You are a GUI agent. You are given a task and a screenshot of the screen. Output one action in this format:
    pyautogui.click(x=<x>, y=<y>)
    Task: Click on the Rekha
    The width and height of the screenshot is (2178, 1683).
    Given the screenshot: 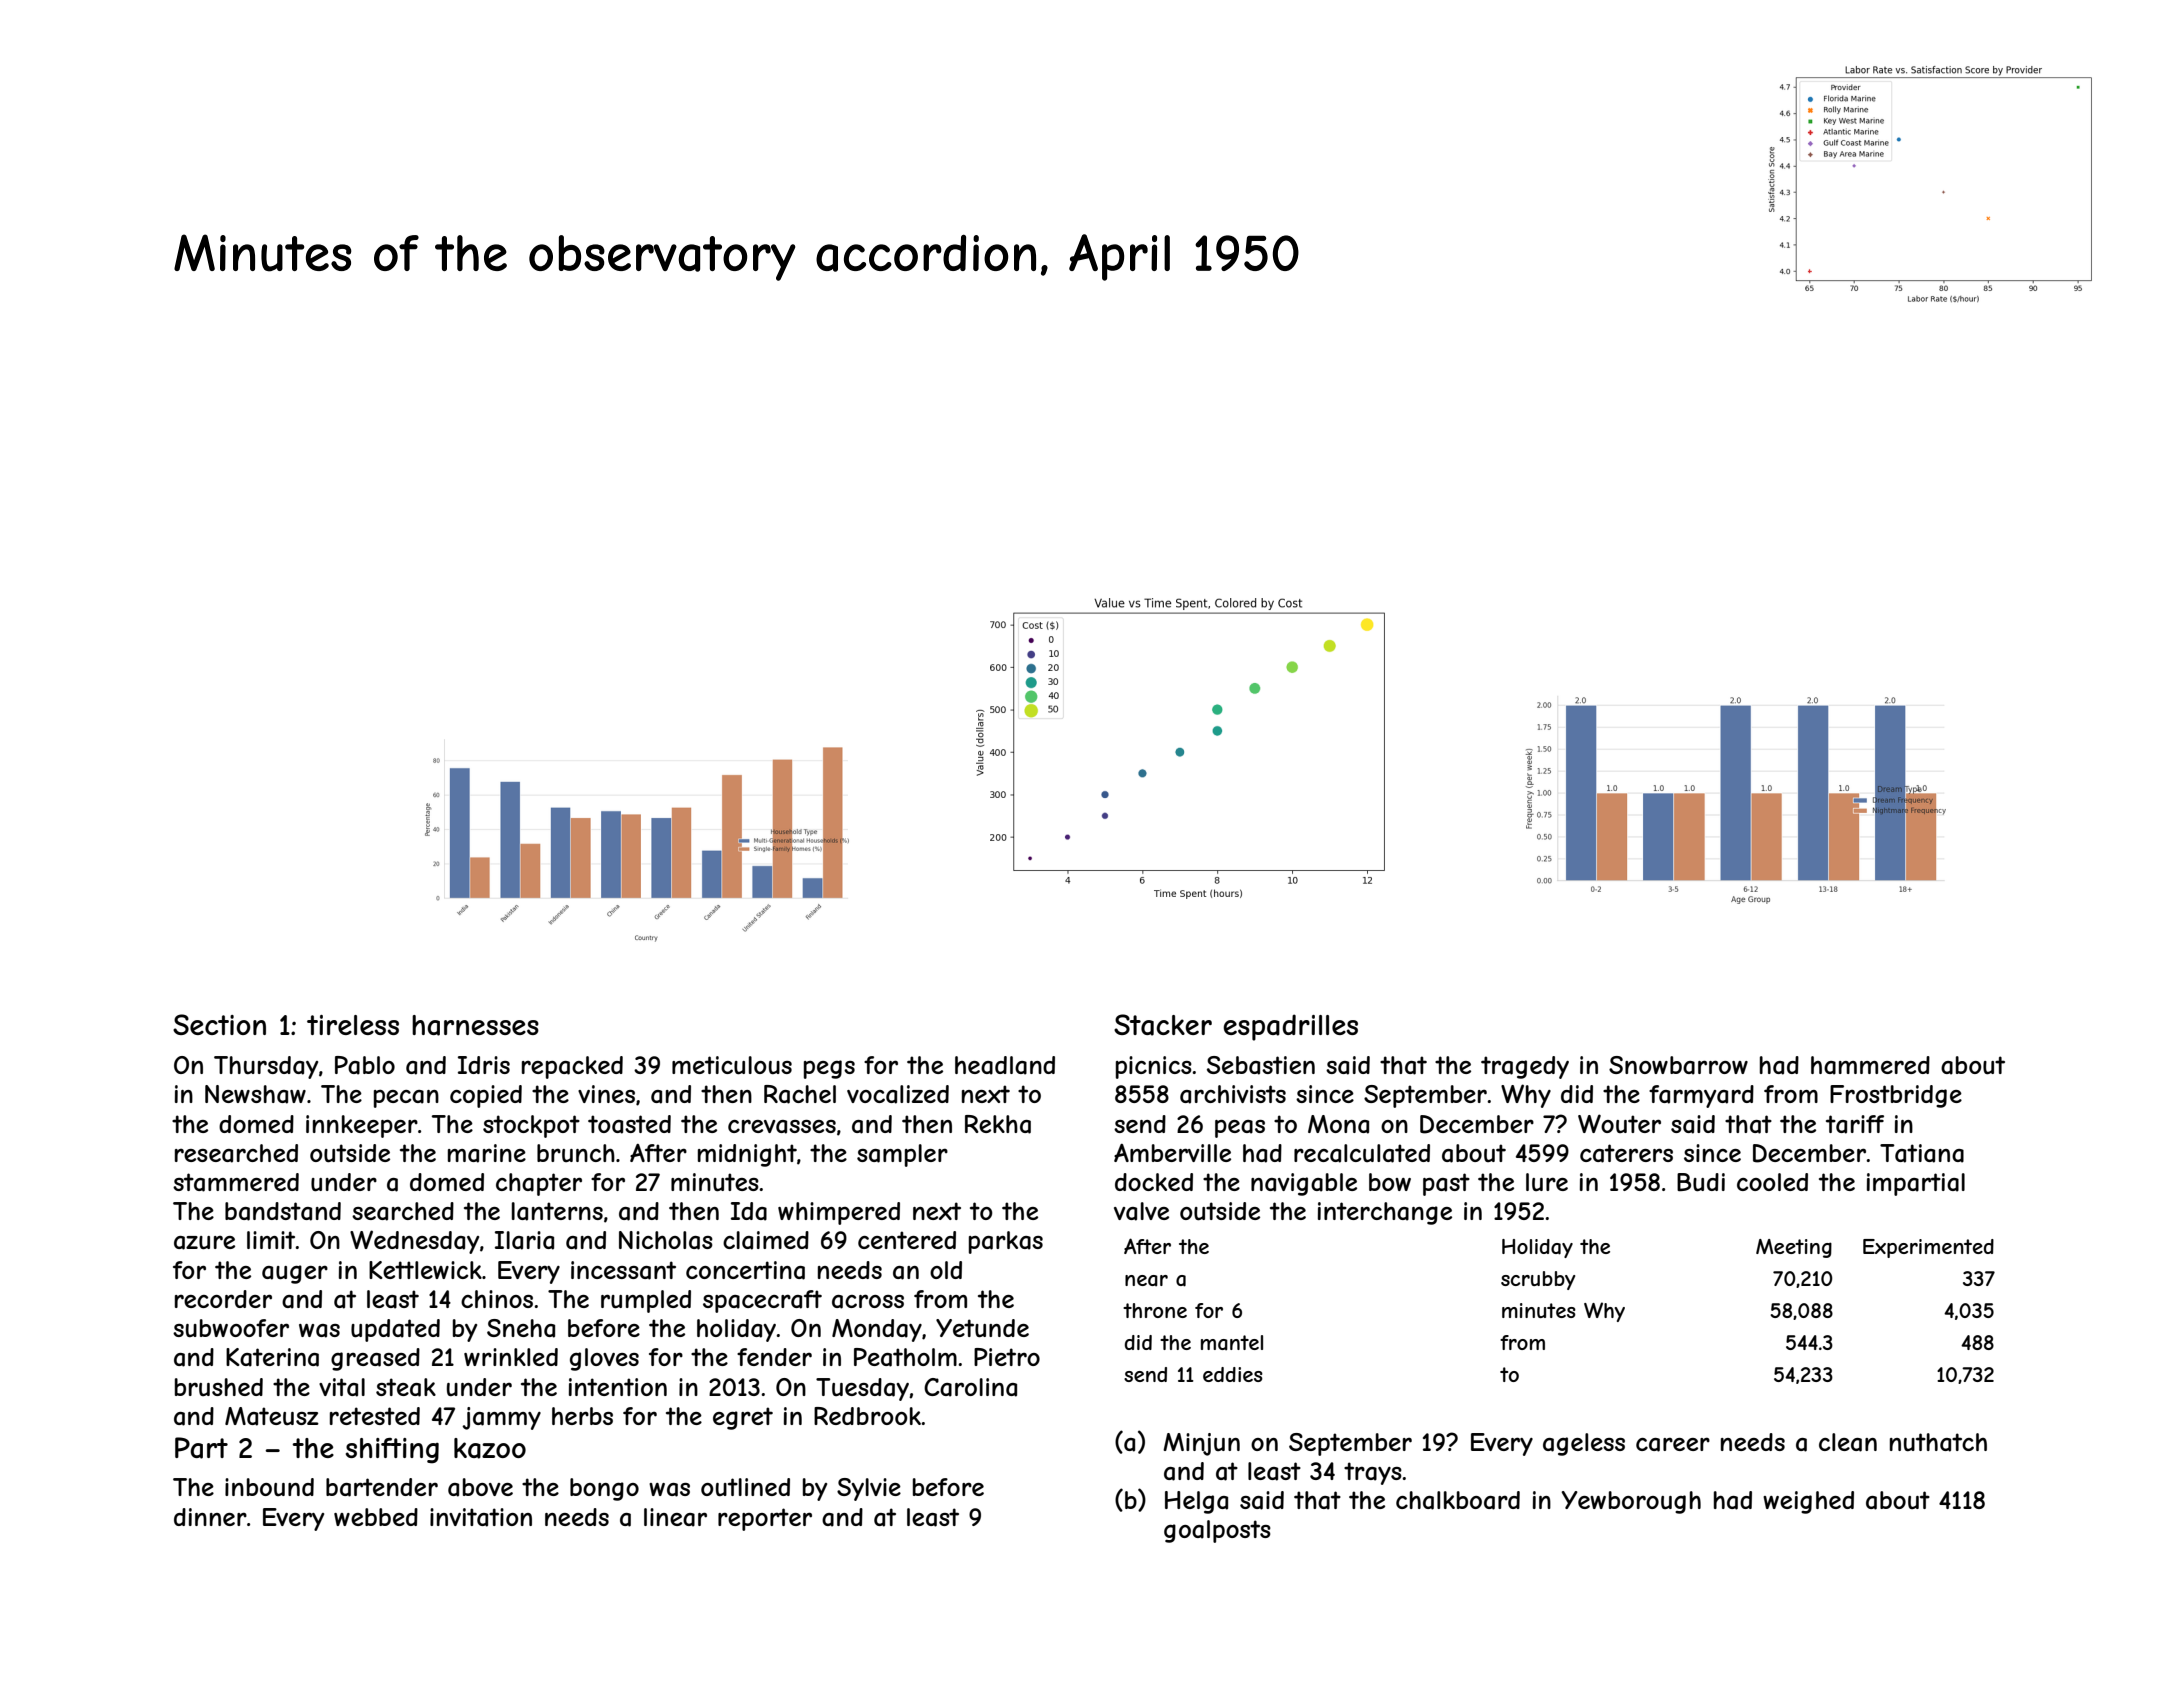 What is the action you would take?
    pyautogui.click(x=998, y=1124)
